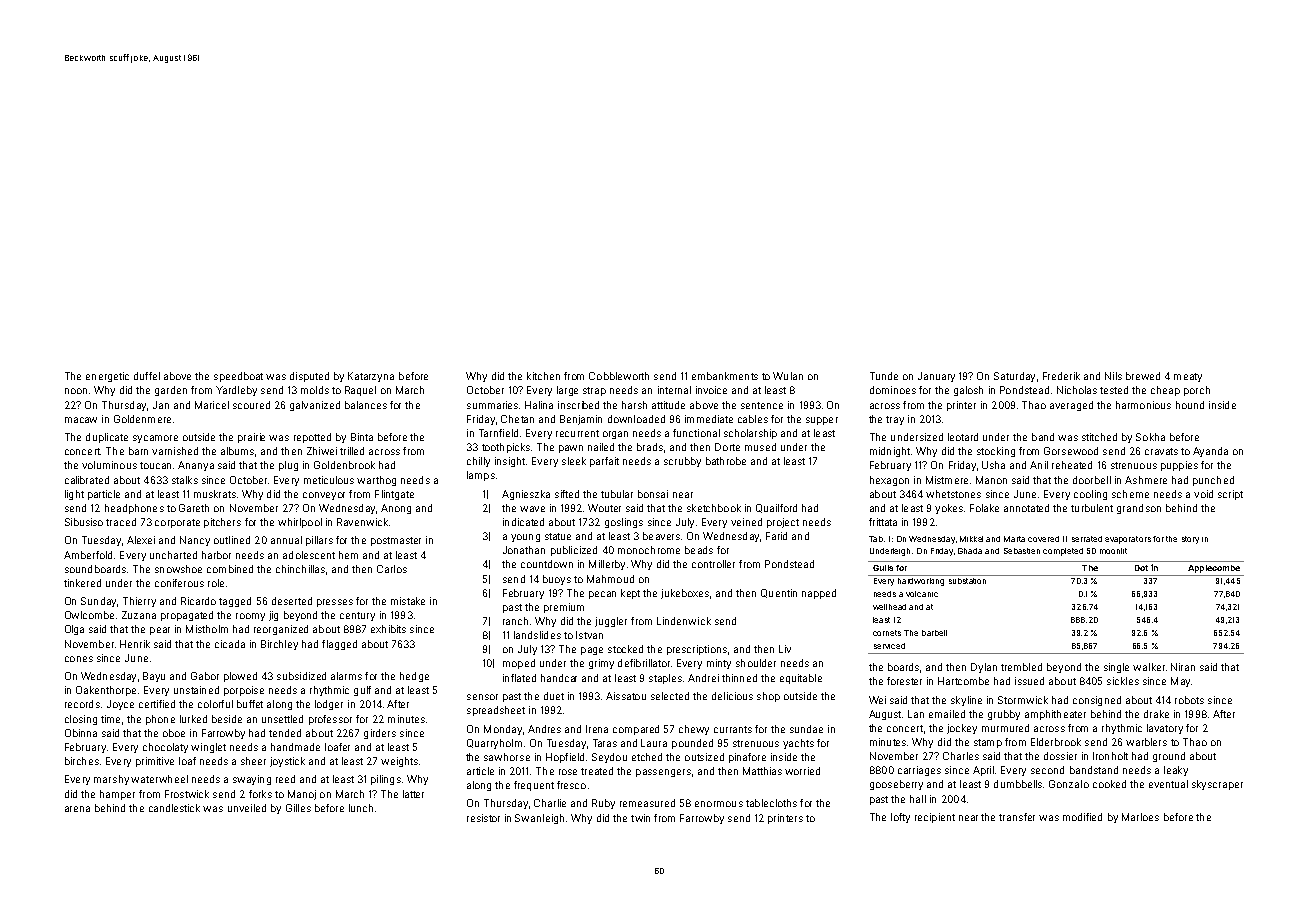 Image resolution: width=1308 pixels, height=924 pixels. What do you see at coordinates (315, 390) in the screenshot?
I see `molds` at bounding box center [315, 390].
